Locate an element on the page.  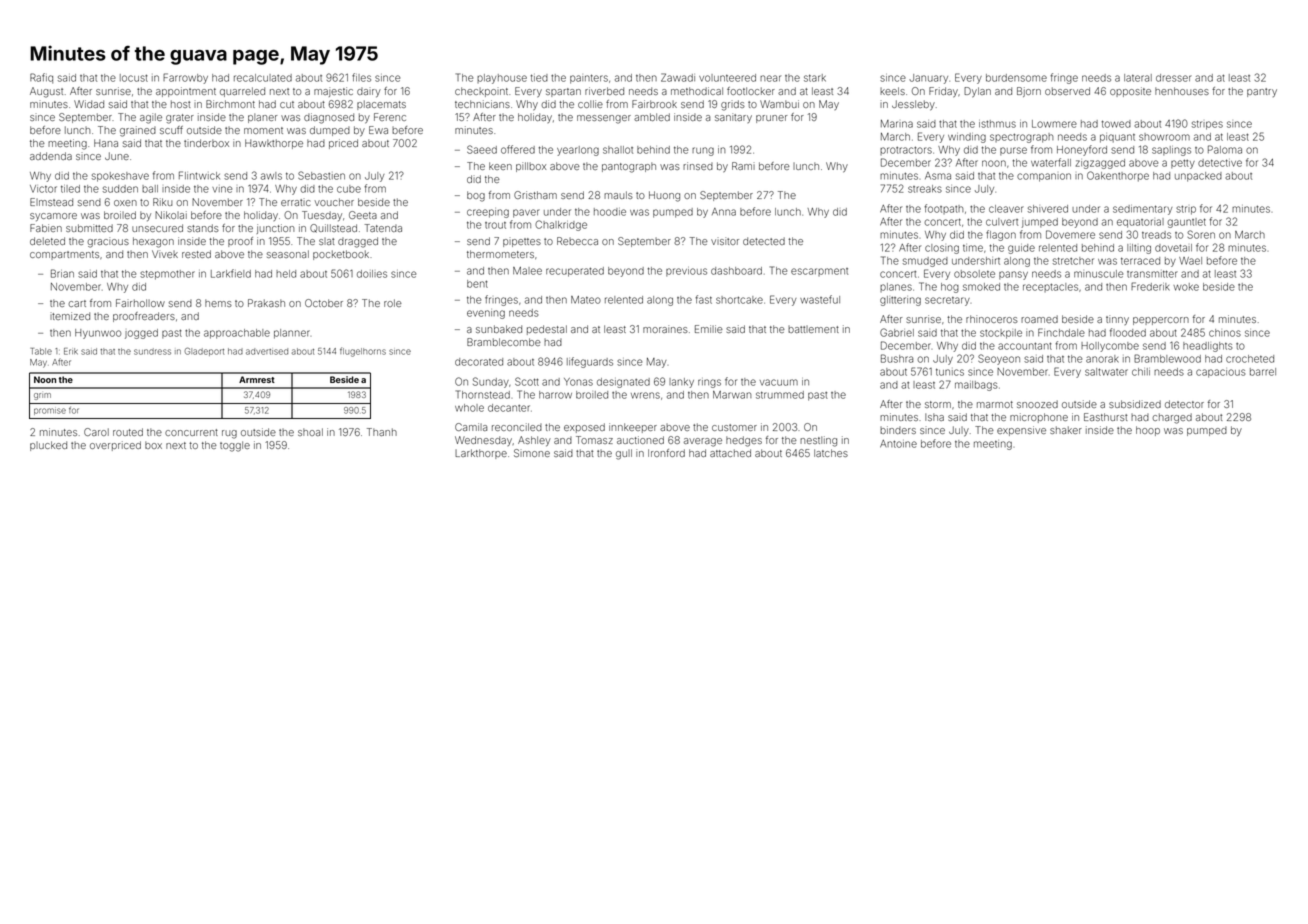
Honeyford is located at coordinates (1082, 150).
